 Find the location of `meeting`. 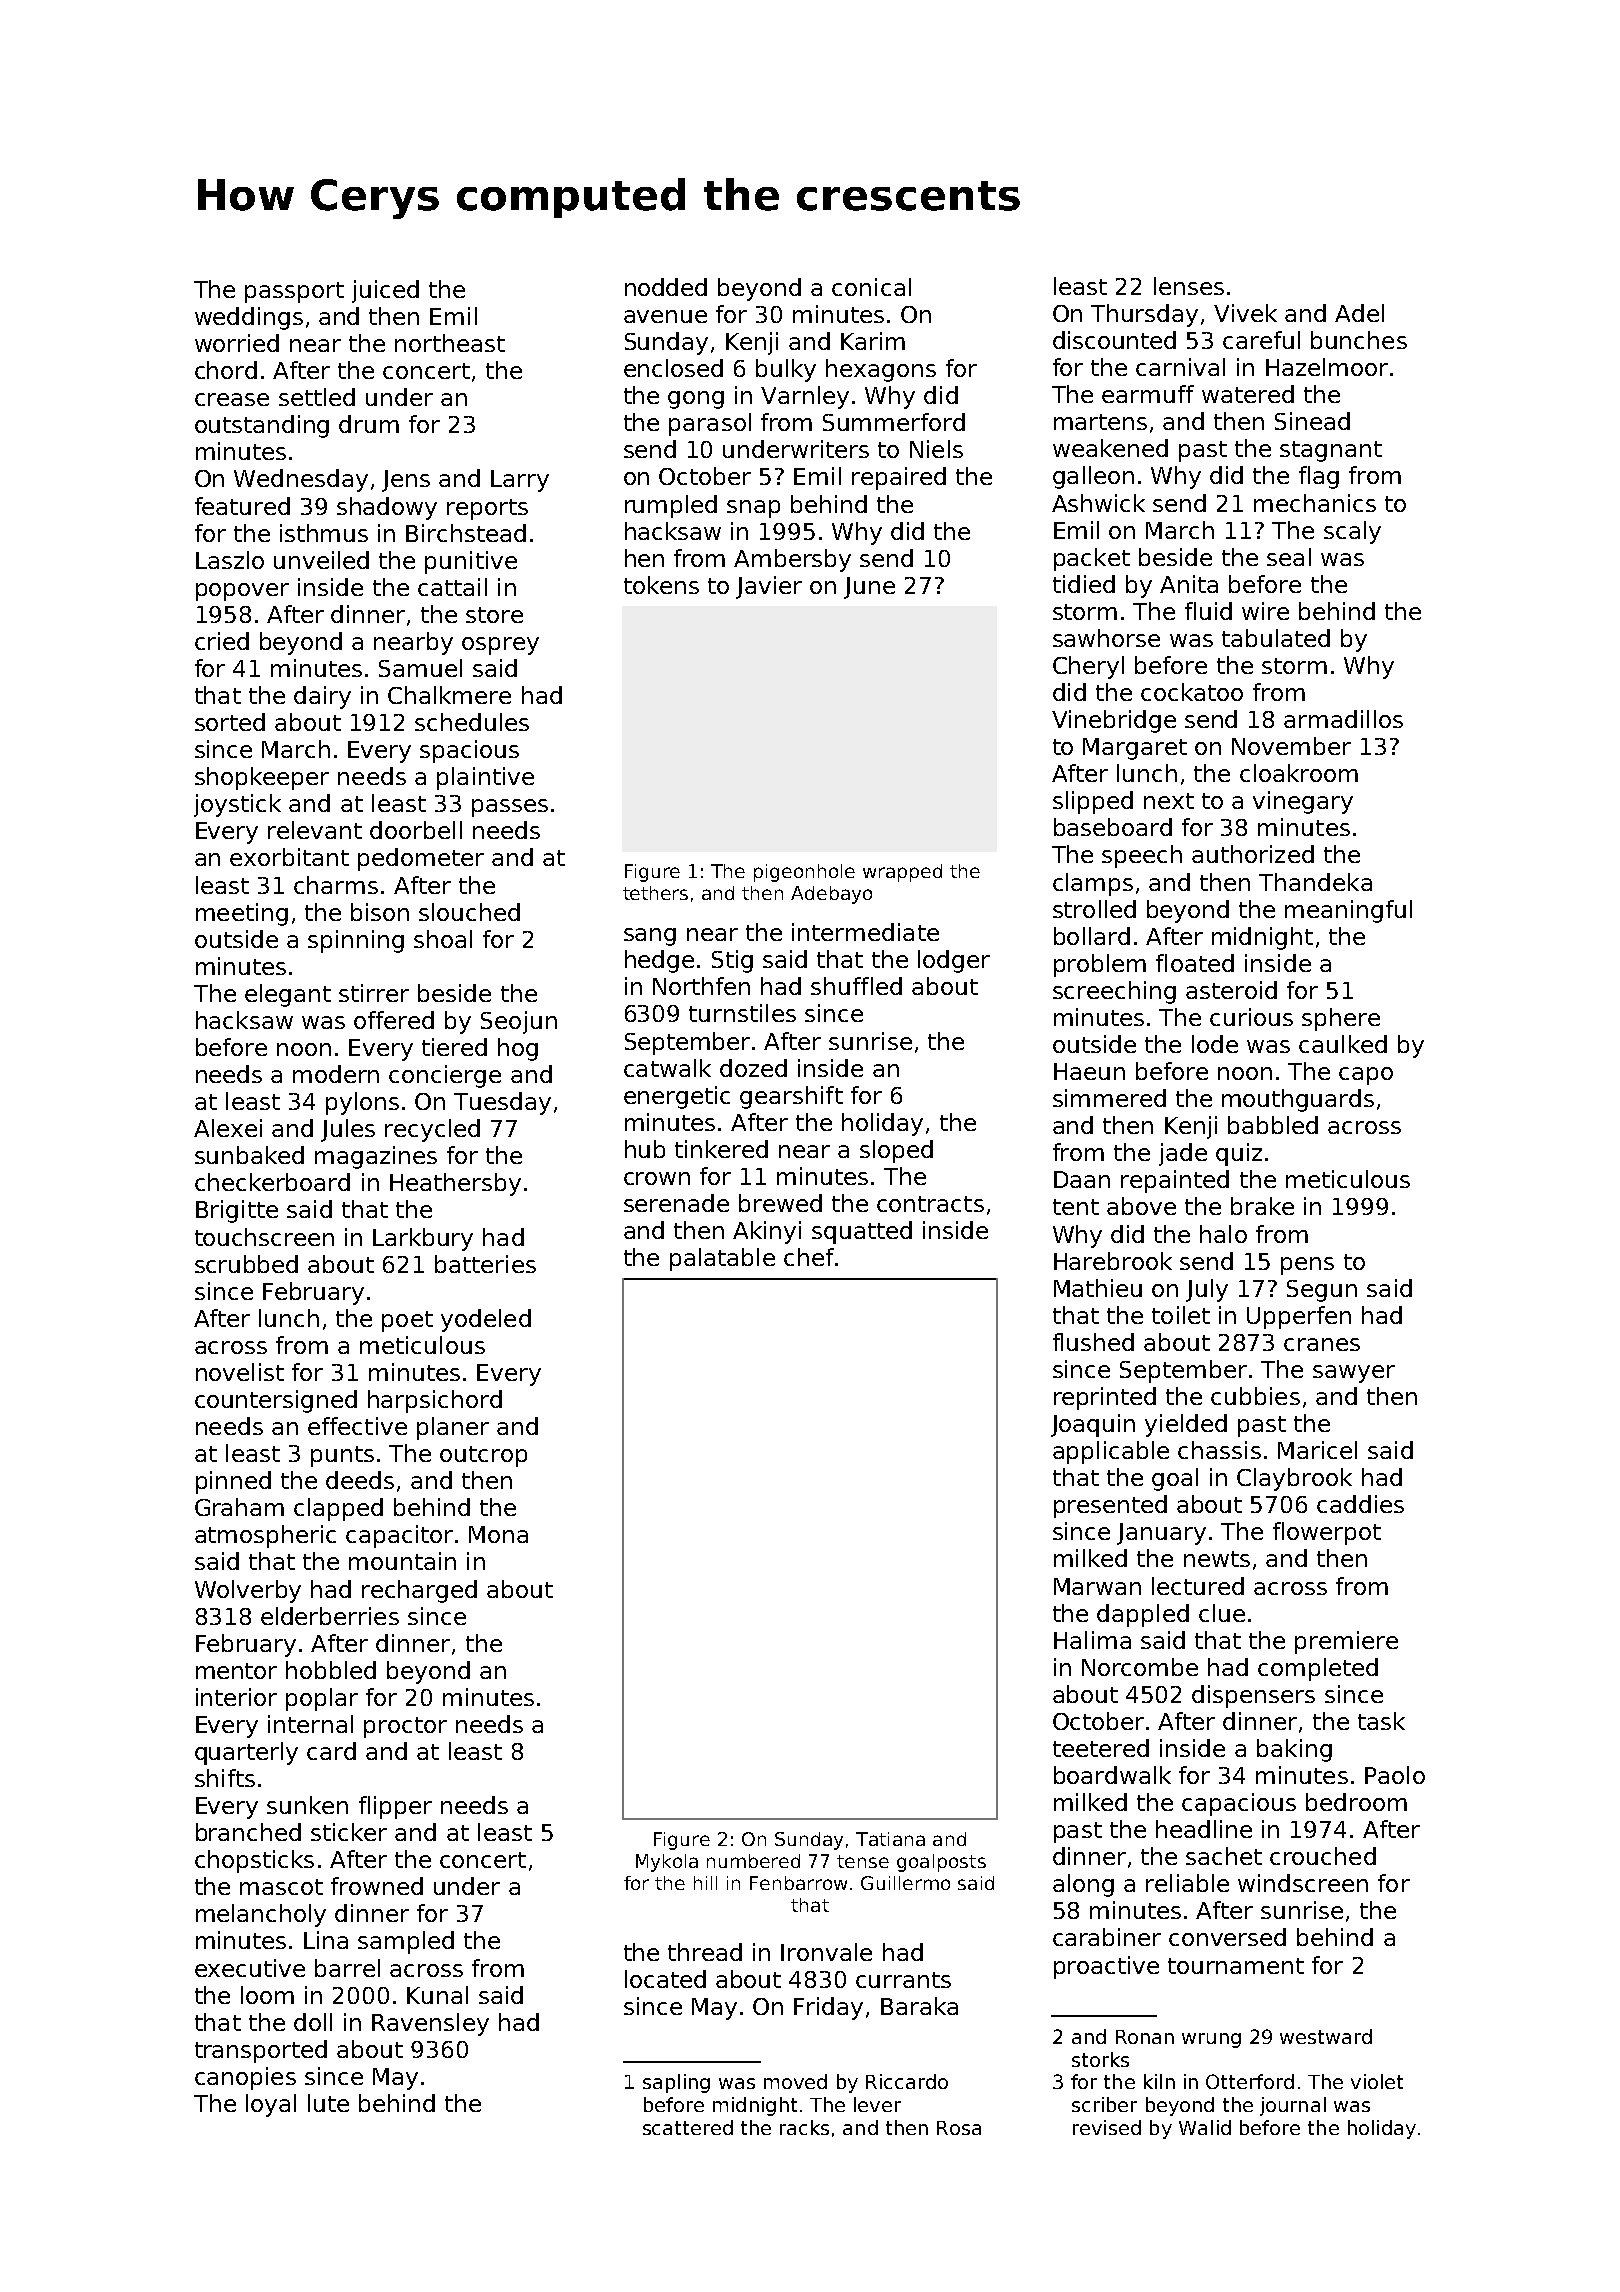

meeting is located at coordinates (242, 914).
